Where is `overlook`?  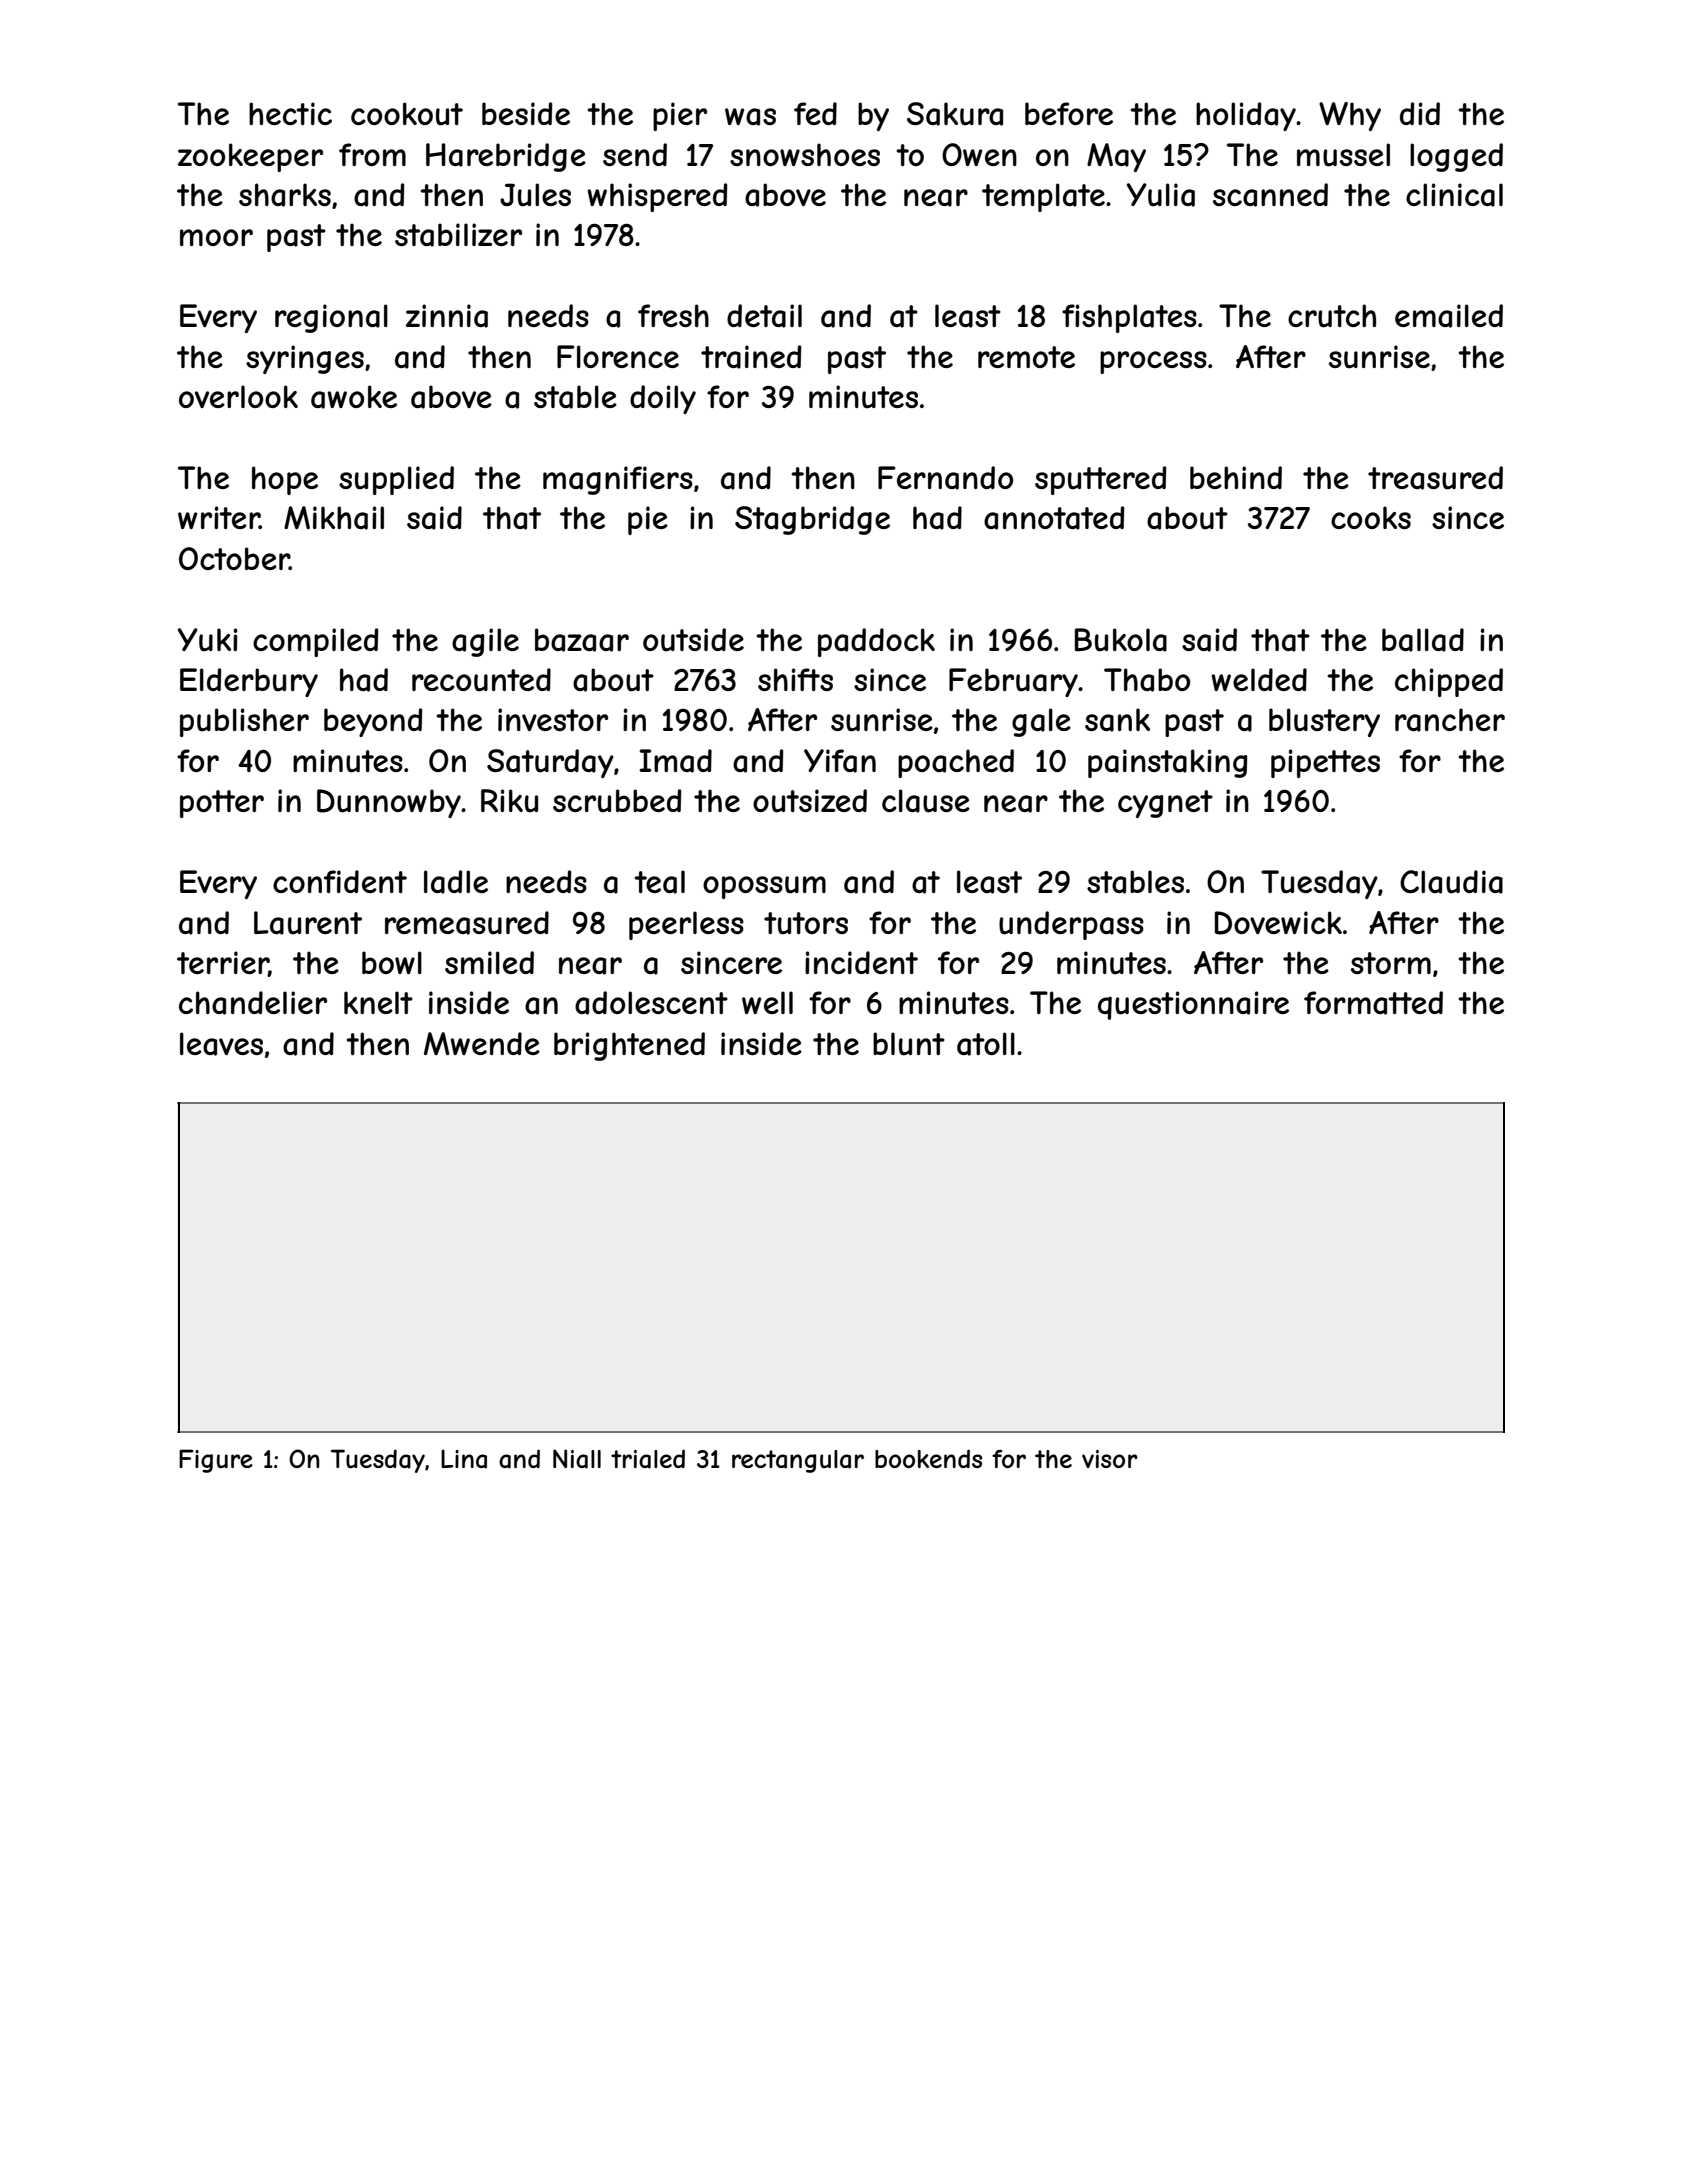 overlook is located at coordinates (238, 396).
